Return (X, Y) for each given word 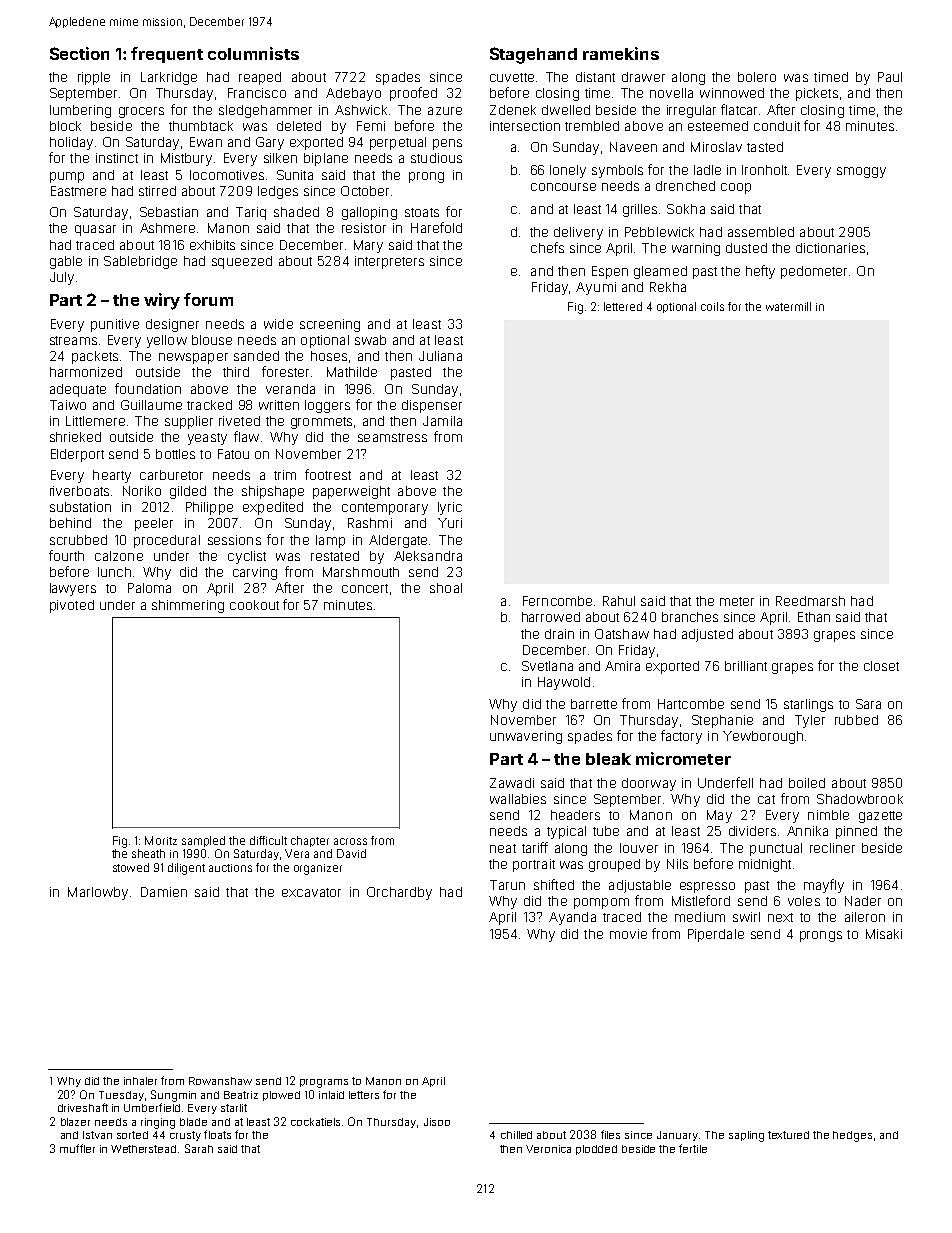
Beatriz (241, 1095)
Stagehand (533, 55)
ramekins (621, 53)
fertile (693, 1148)
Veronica (548, 1149)
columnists (253, 53)
